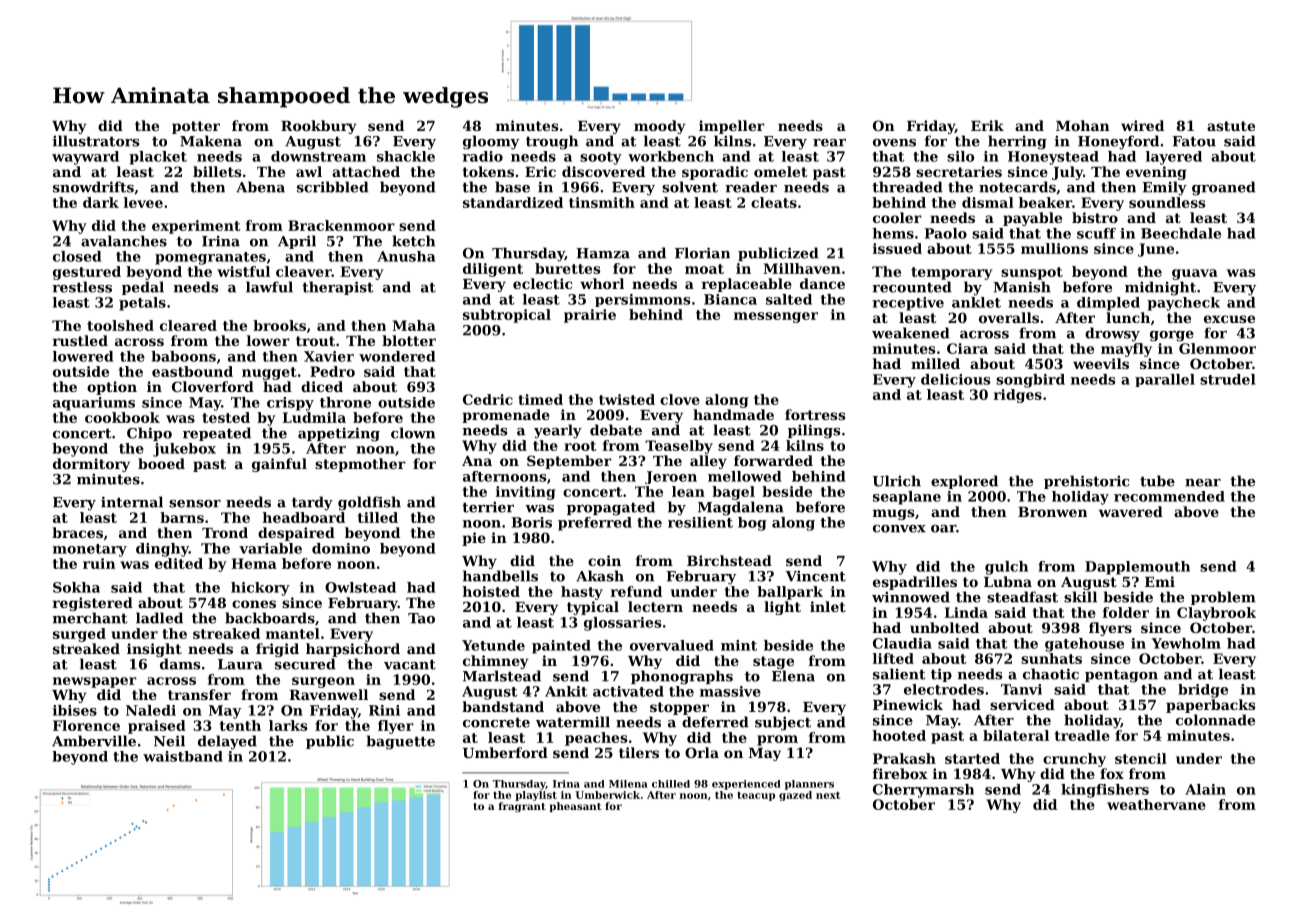  I want to click on Ciara, so click(967, 348).
